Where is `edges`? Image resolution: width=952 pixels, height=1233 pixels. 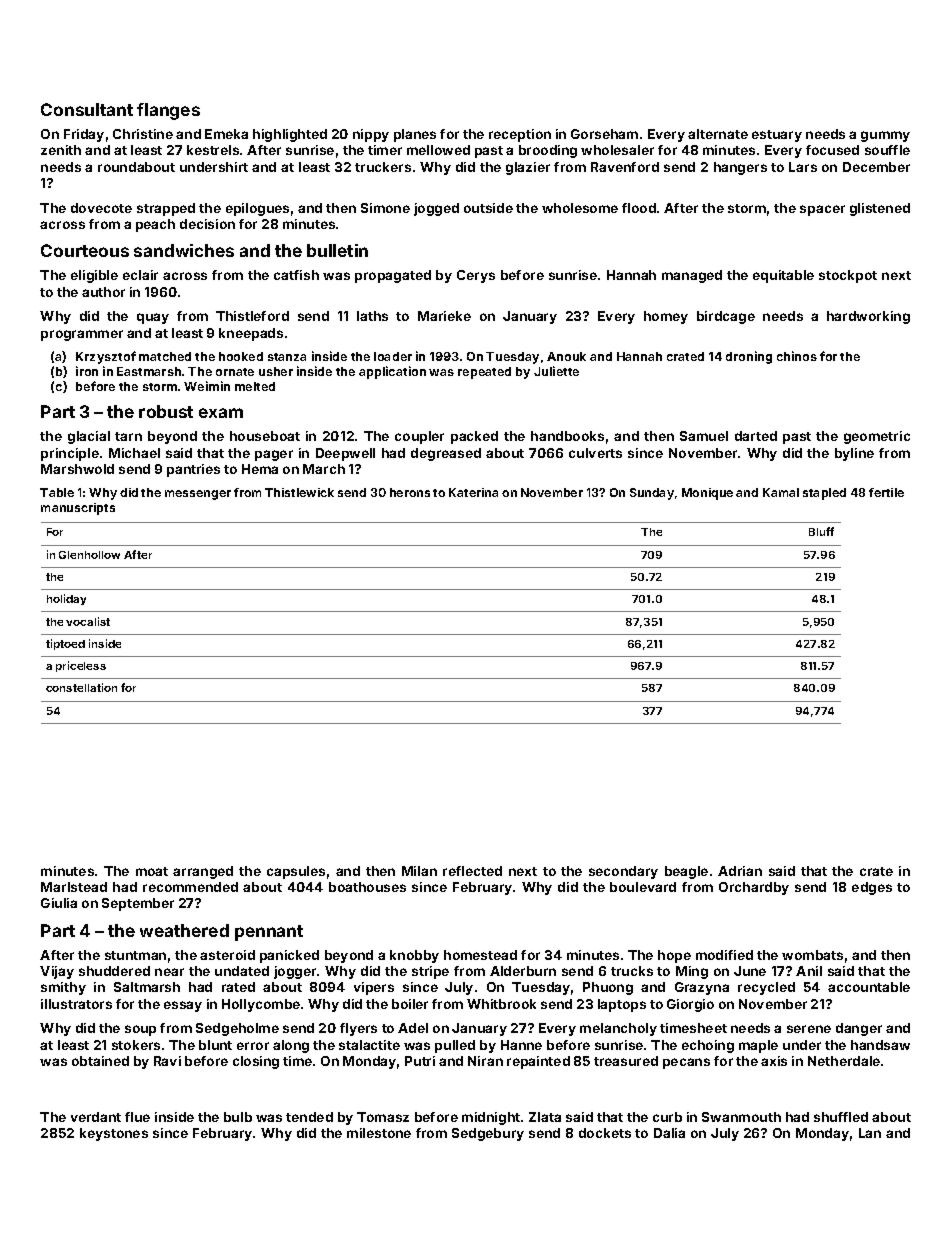
edges is located at coordinates (872, 888).
